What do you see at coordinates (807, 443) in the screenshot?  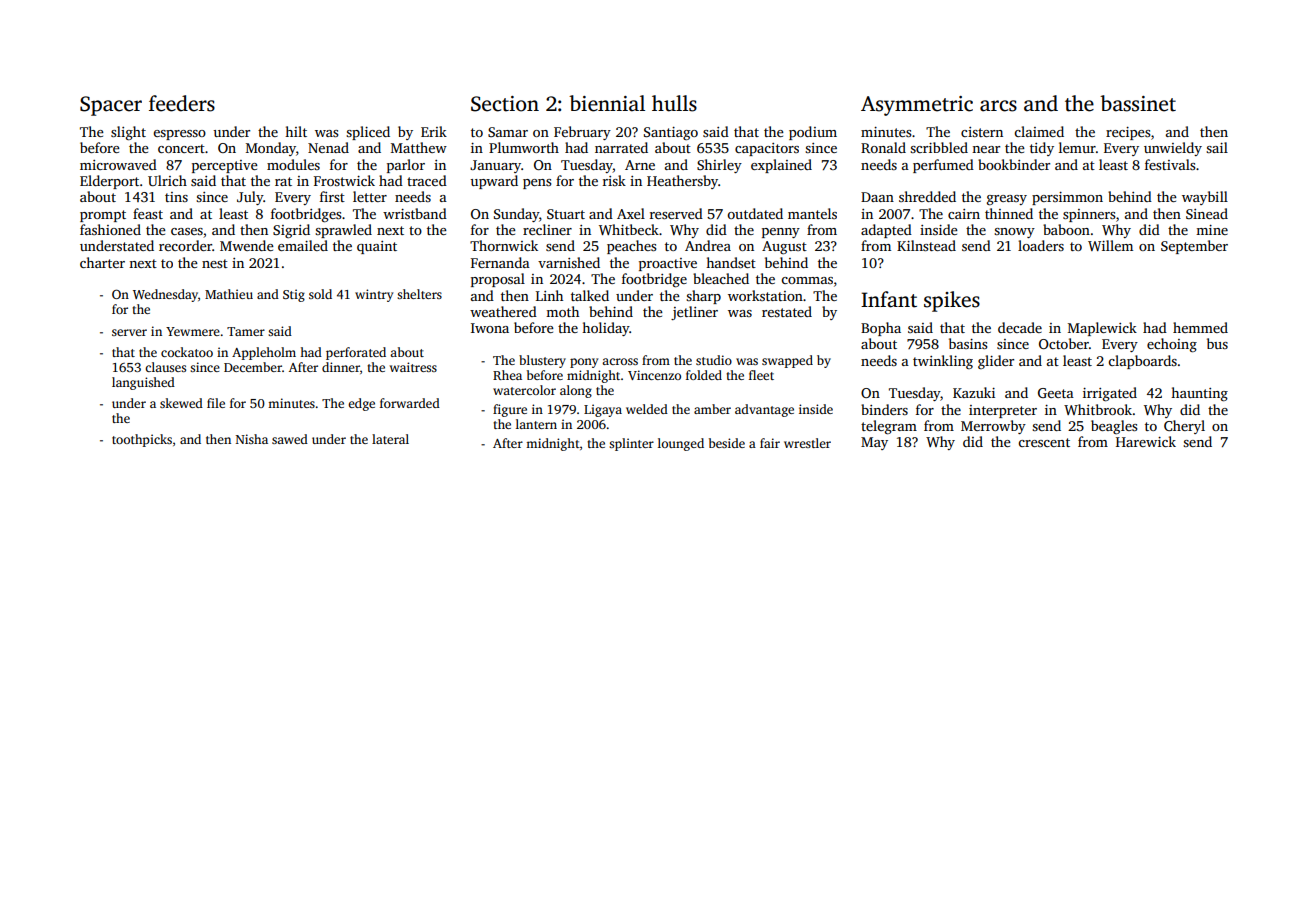 I see `wrestler` at bounding box center [807, 443].
